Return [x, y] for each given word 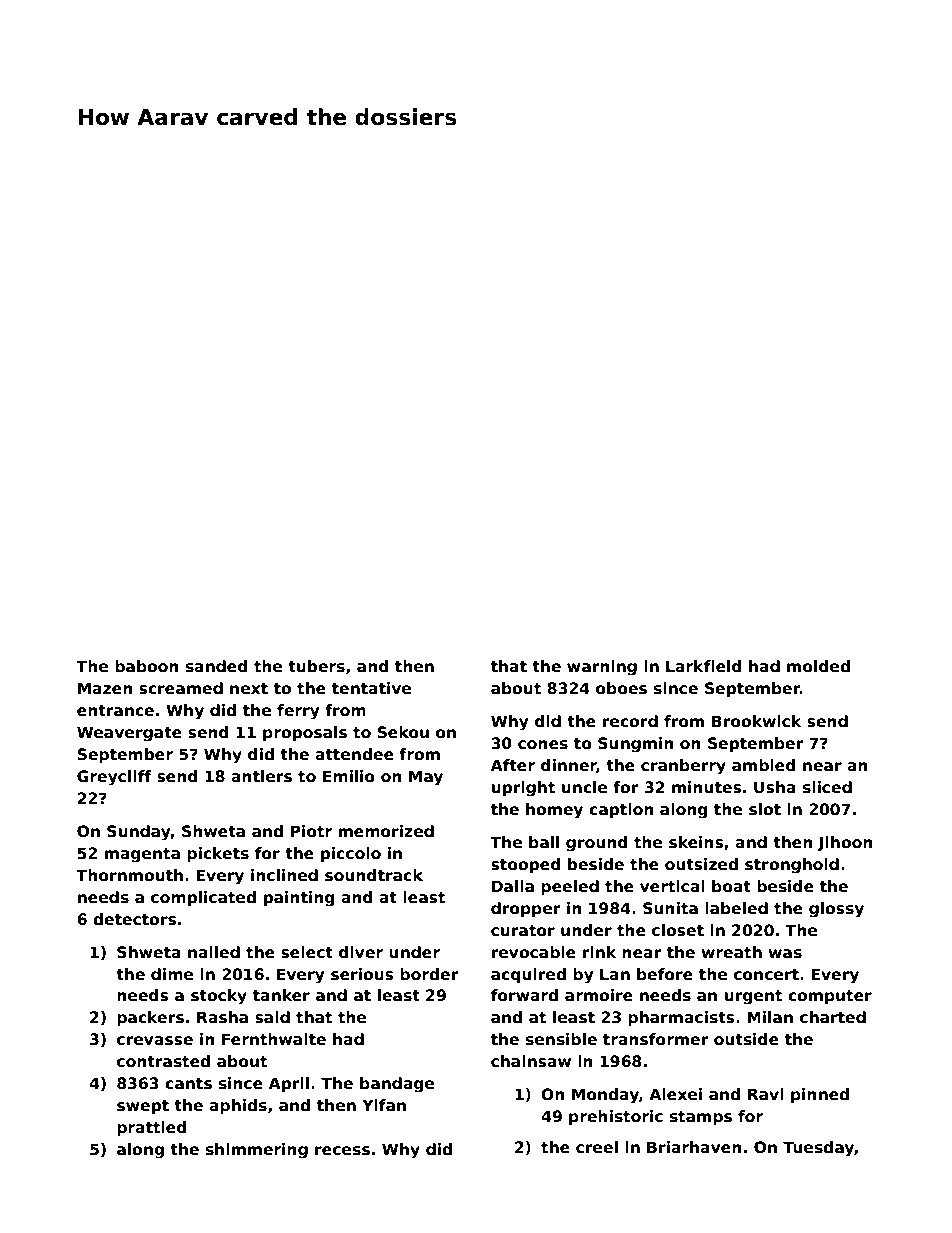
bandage [397, 1085]
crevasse [155, 1041]
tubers [316, 666]
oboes [621, 688]
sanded [217, 666]
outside [746, 1039]
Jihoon [845, 843]
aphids [238, 1106]
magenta [142, 855]
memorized [386, 831]
